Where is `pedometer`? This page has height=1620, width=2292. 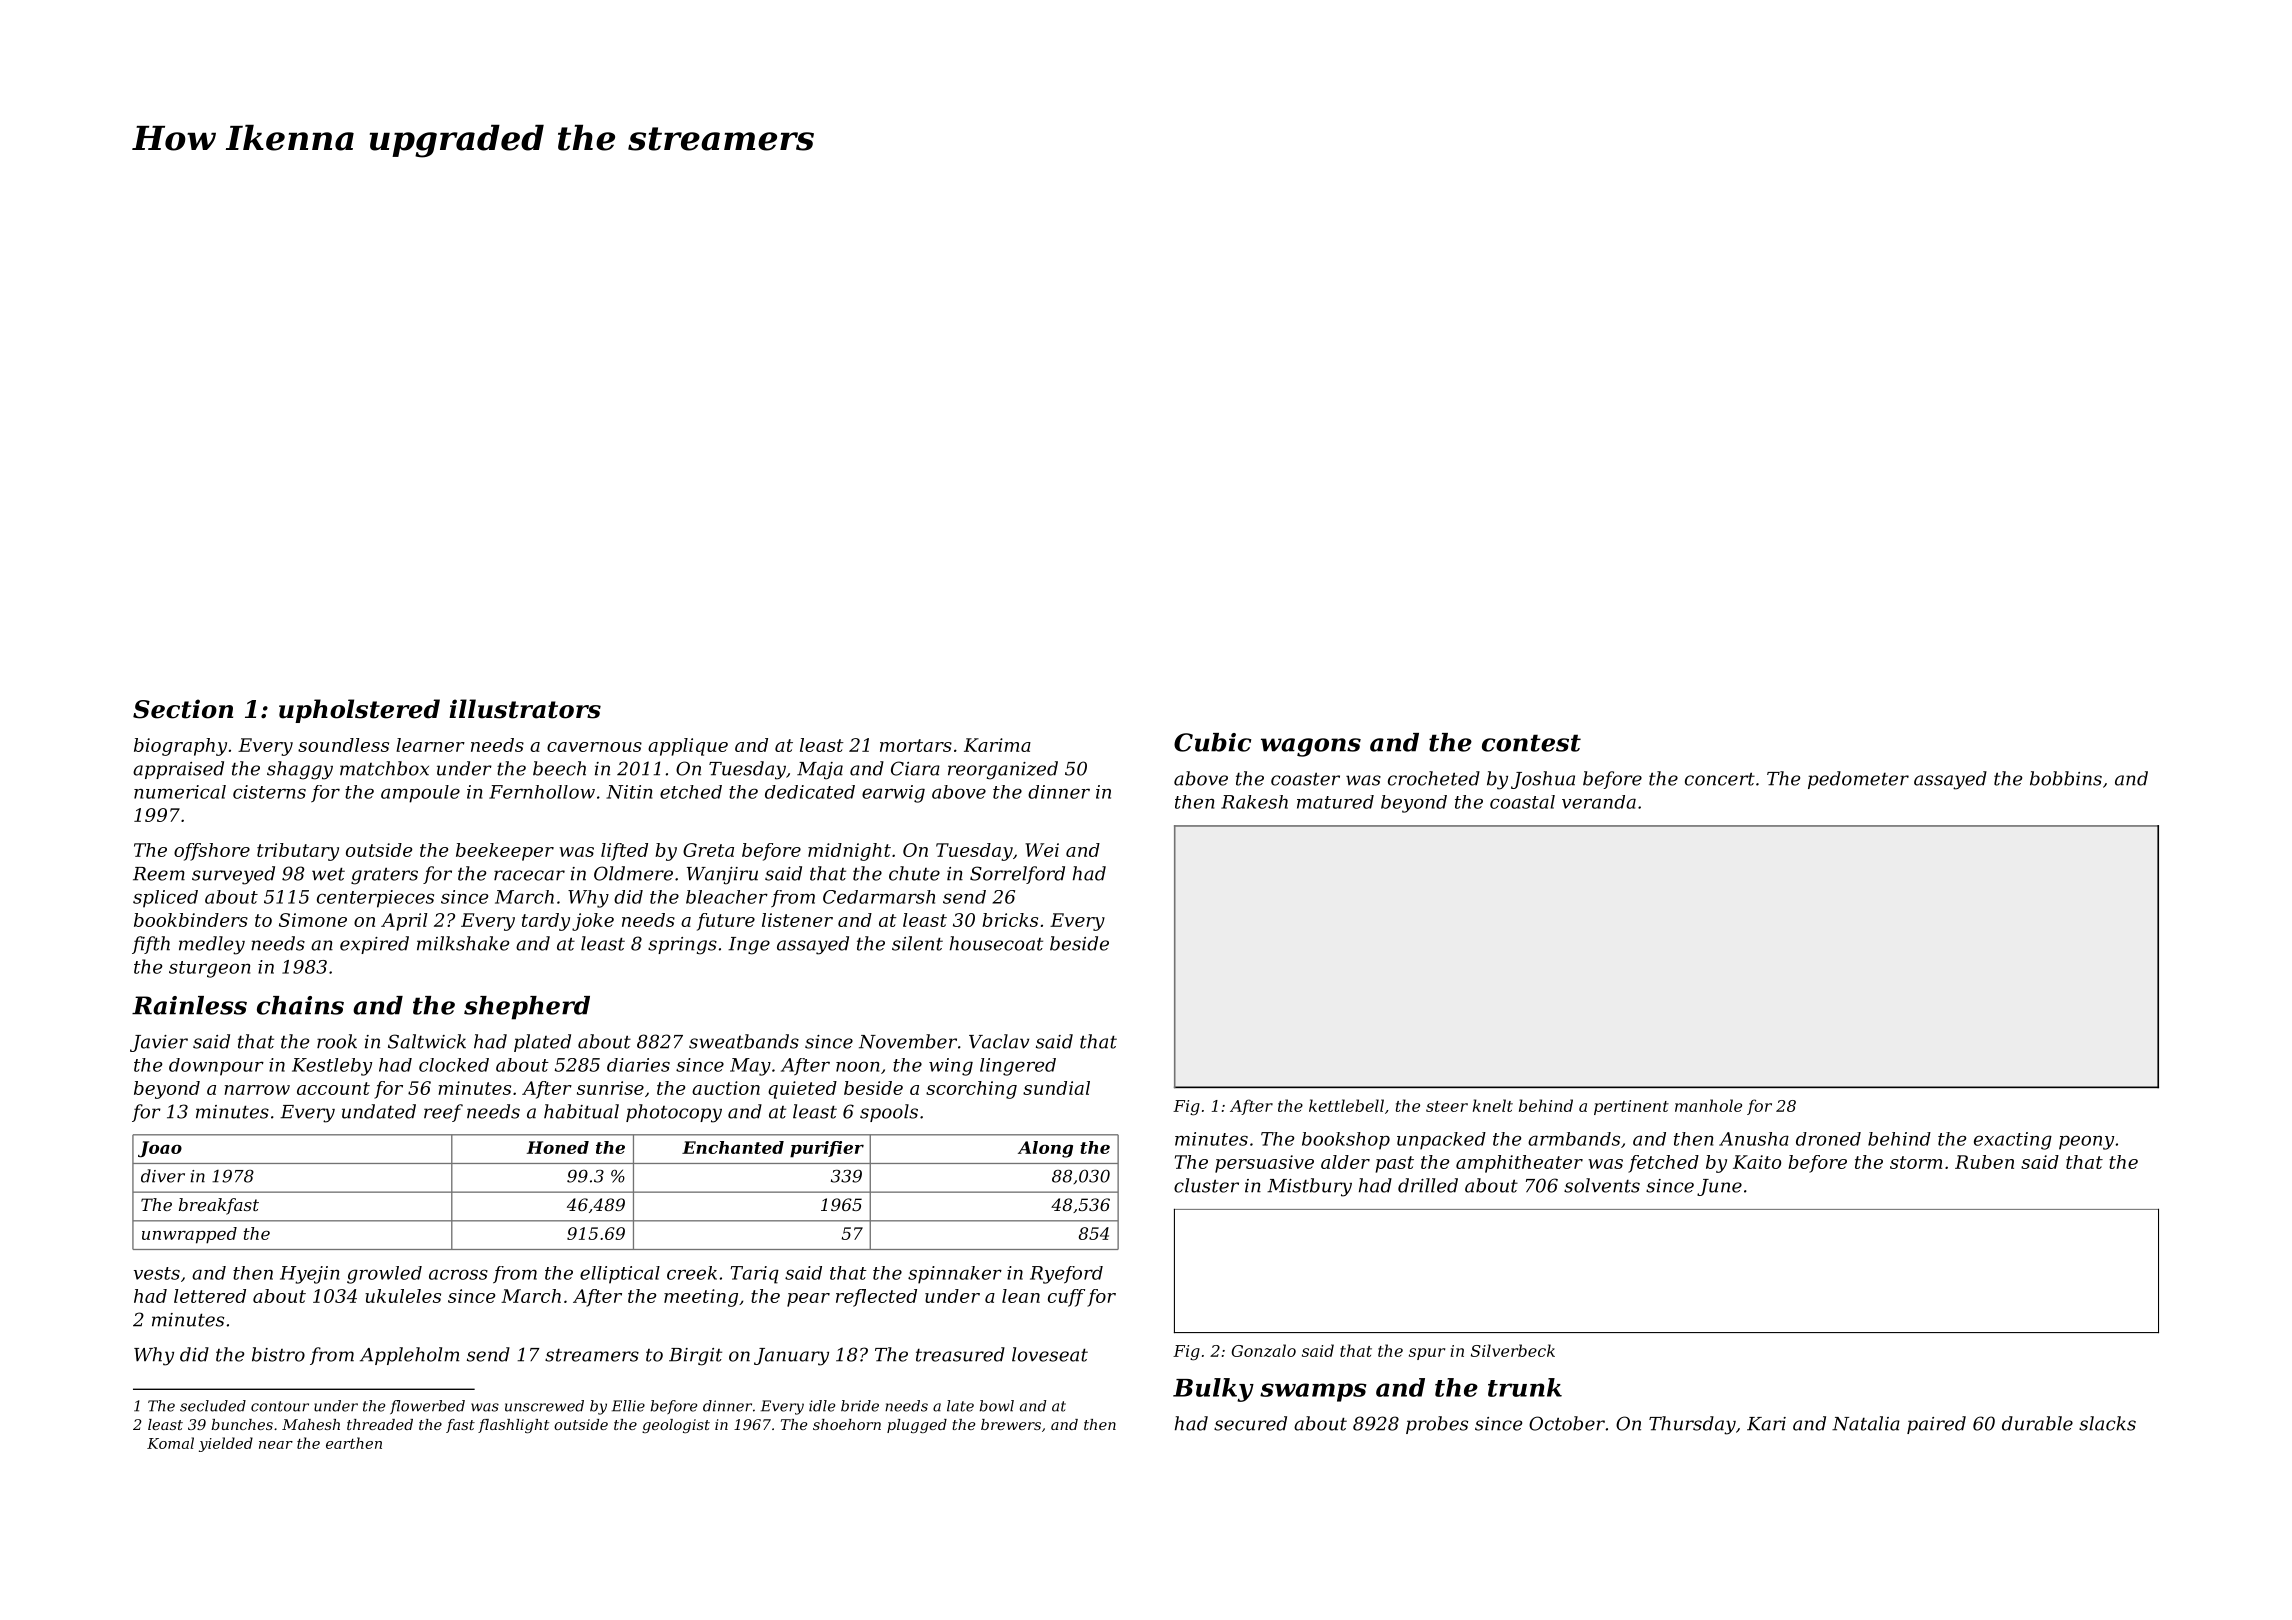 pedometer is located at coordinates (1858, 780).
